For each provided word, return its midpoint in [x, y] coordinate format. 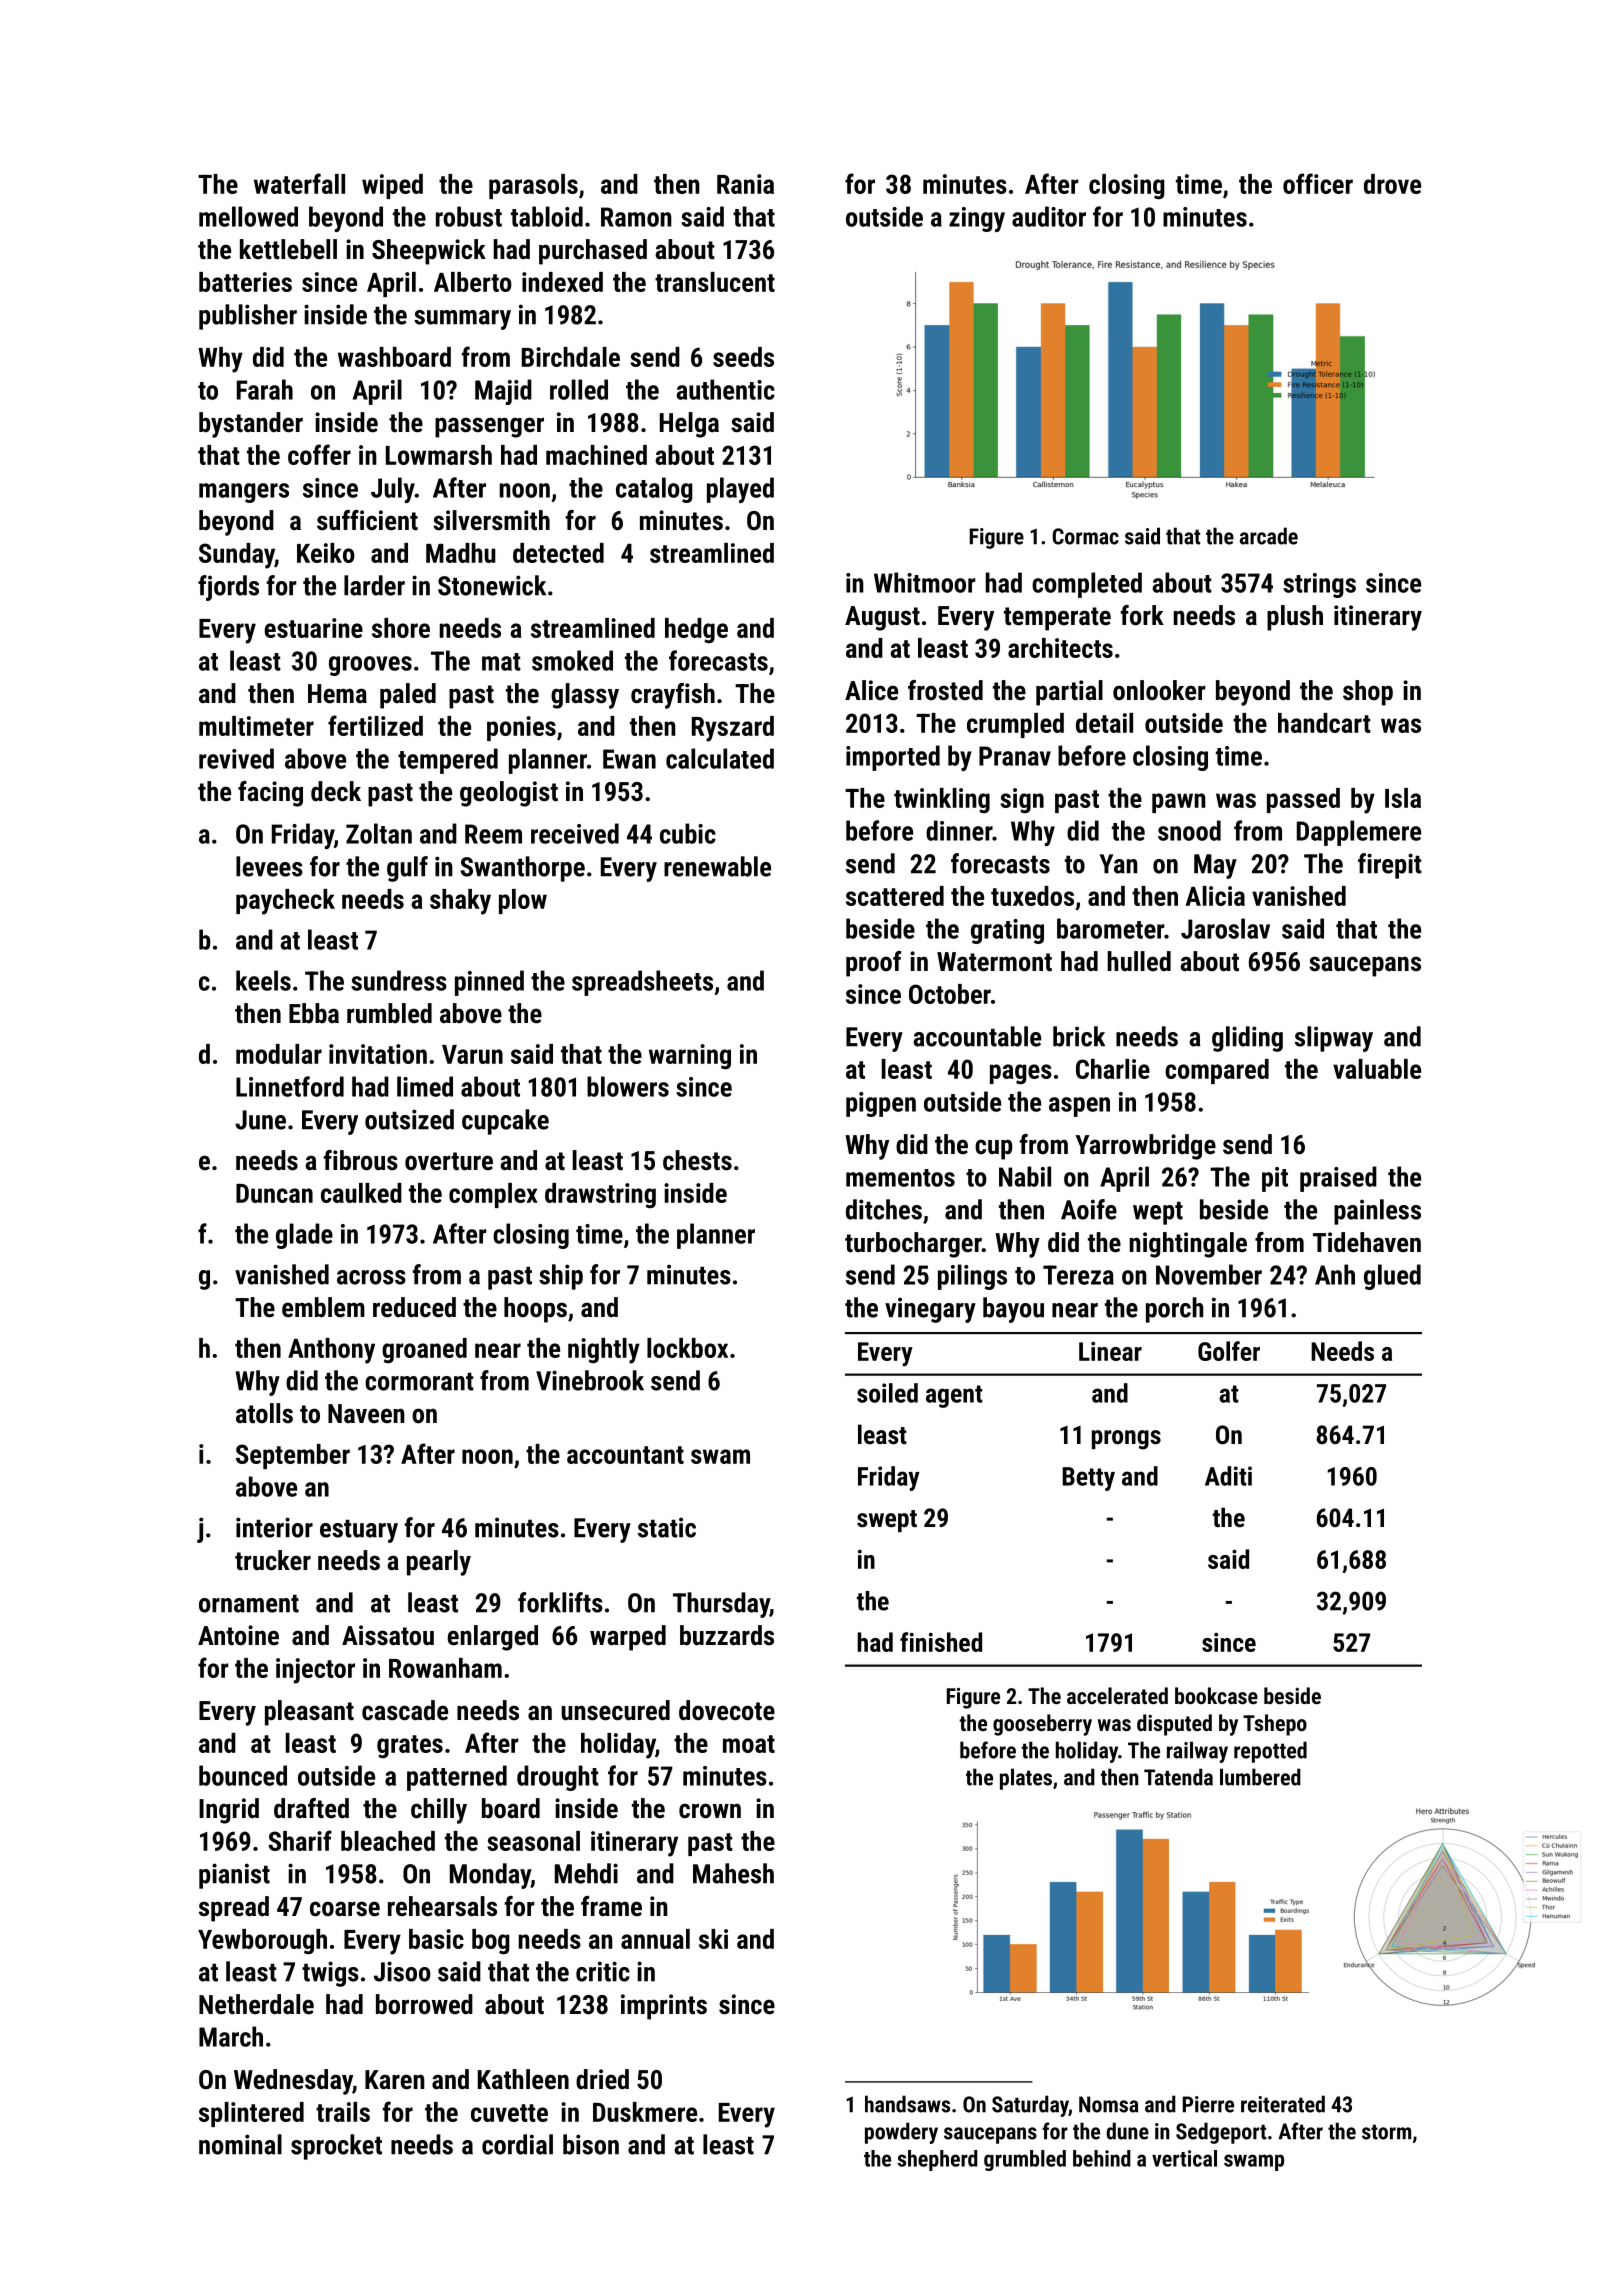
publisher [248, 317]
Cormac [1085, 536]
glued [1392, 1277]
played [740, 490]
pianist [234, 1876]
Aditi [1228, 1476]
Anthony [331, 1351]
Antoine [238, 1635]
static [667, 1527]
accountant [625, 1455]
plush [1295, 618]
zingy [977, 219]
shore [401, 628]
